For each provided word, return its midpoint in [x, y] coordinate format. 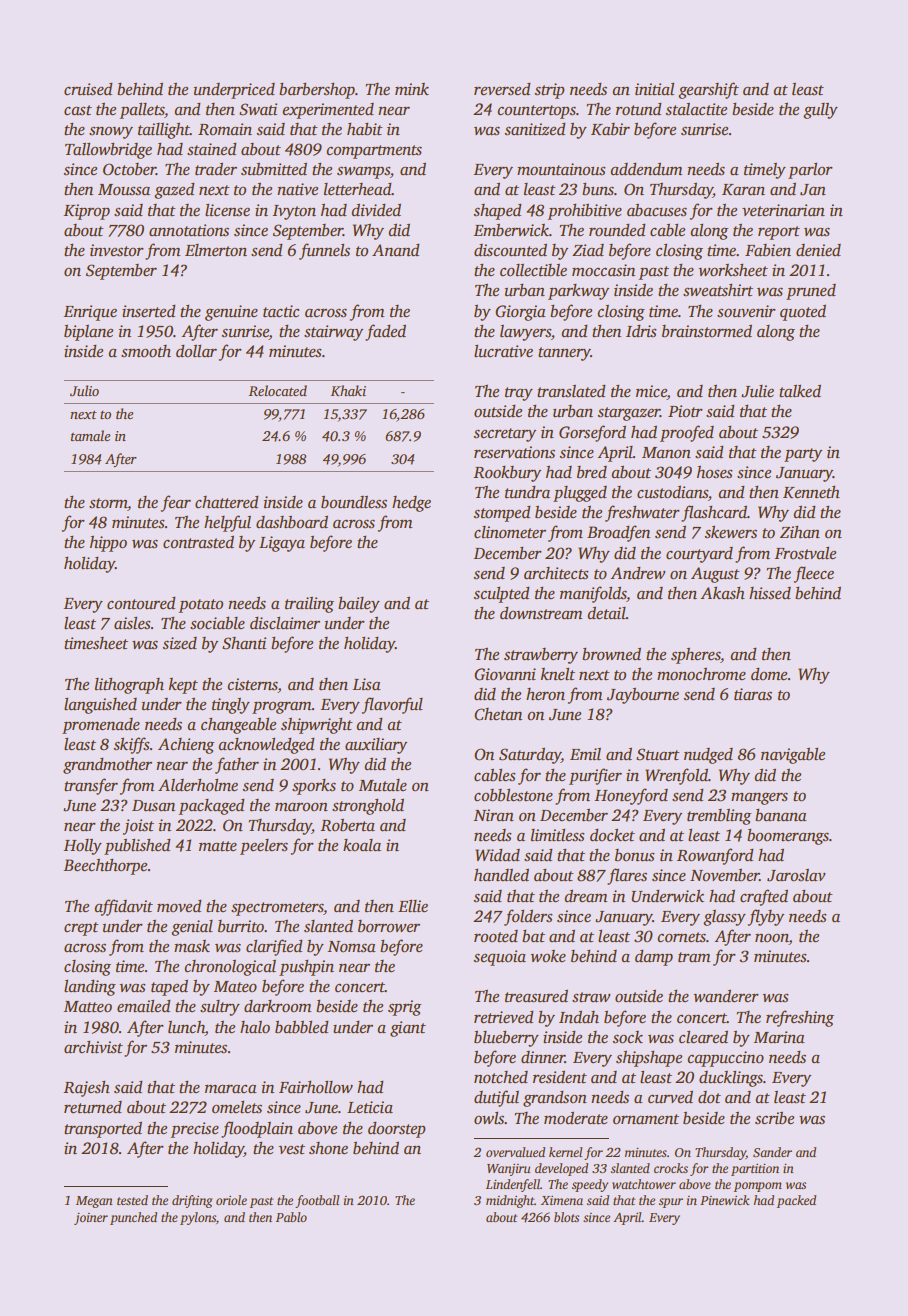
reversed [502, 89]
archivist [93, 1047]
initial [654, 89]
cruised [88, 89]
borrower [389, 926]
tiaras [753, 694]
